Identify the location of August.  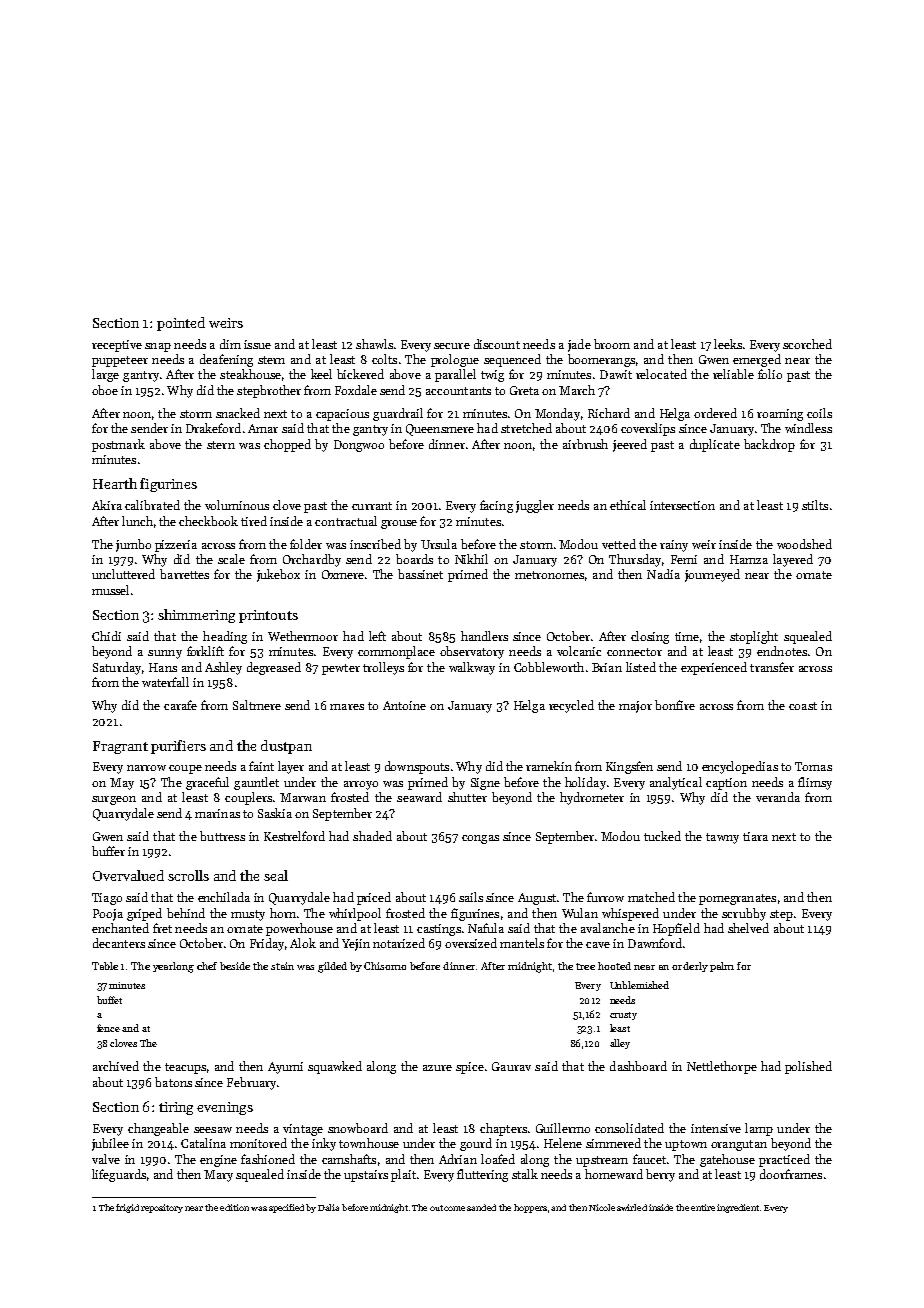
(537, 899).
